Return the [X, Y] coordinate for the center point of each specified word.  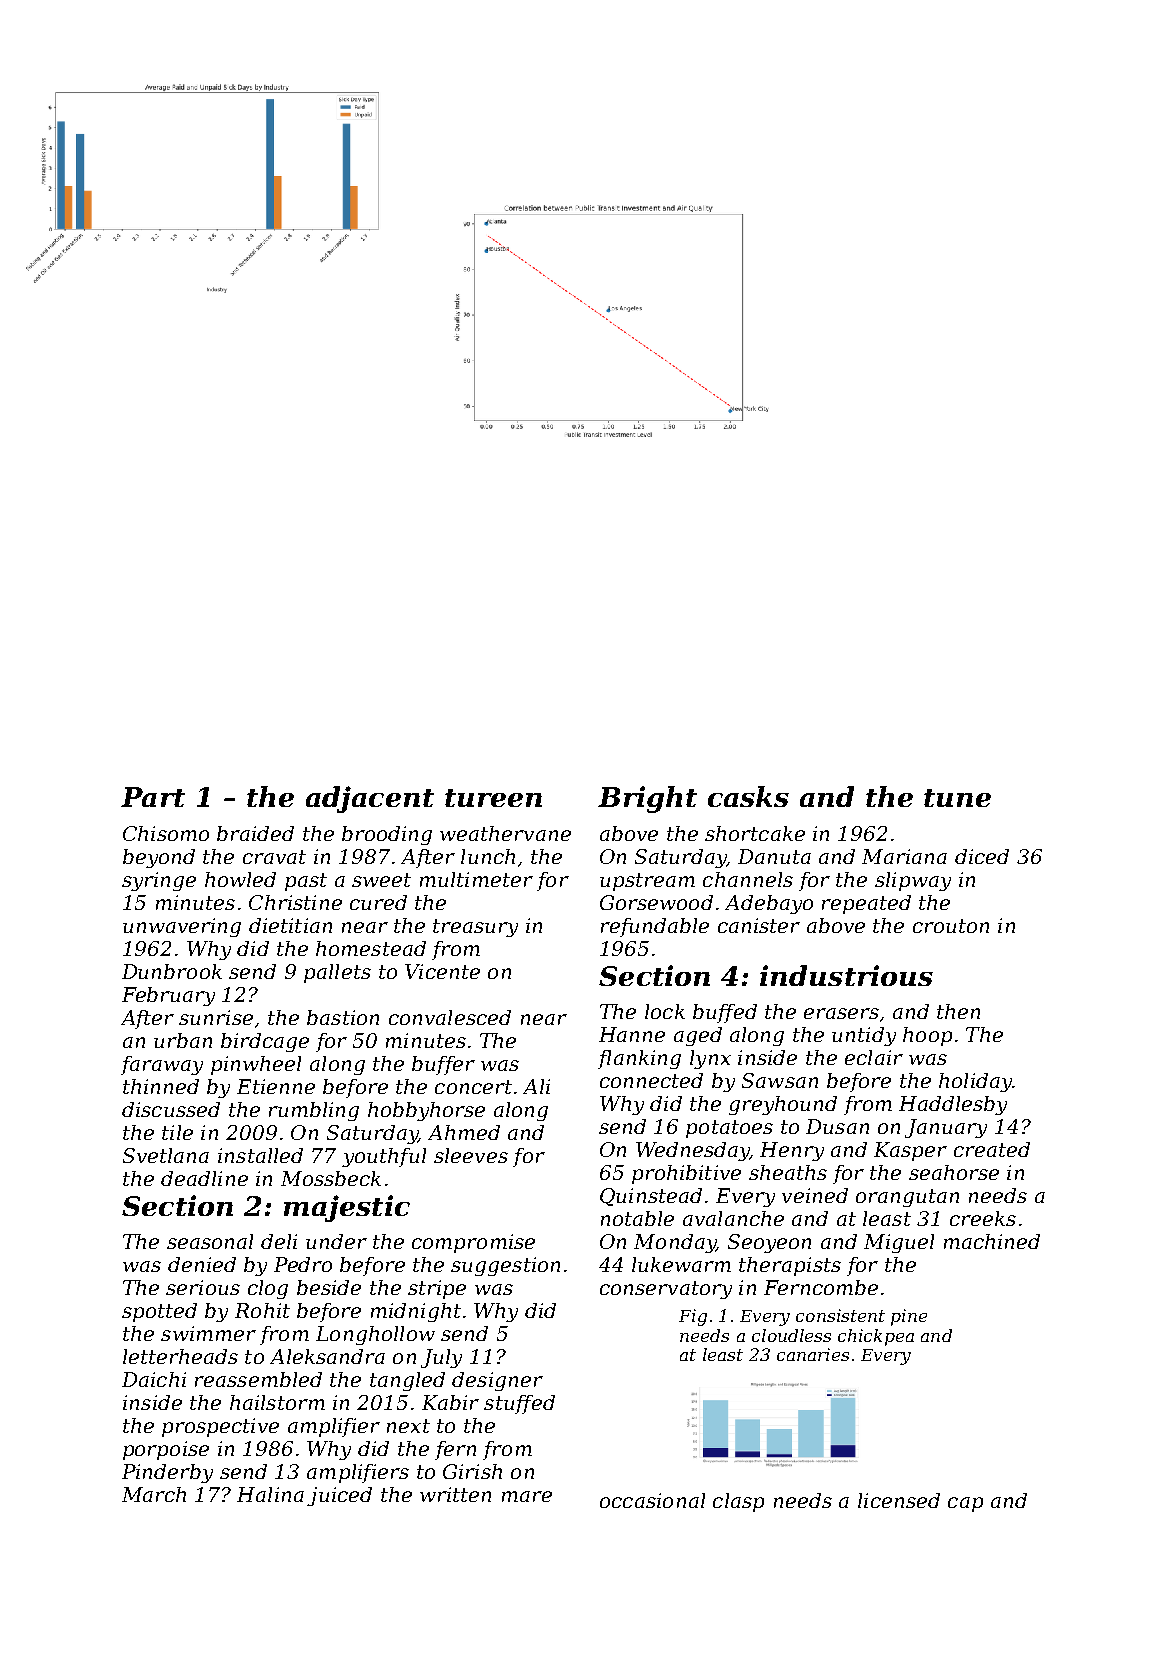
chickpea [876, 1337]
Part [153, 797]
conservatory [666, 1290]
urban [183, 1040]
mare [527, 1496]
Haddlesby [953, 1105]
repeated [866, 904]
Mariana [904, 856]
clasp [738, 1502]
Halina [270, 1494]
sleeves [471, 1155]
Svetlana [166, 1155]
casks [748, 796]
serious [203, 1287]
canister [759, 925]
